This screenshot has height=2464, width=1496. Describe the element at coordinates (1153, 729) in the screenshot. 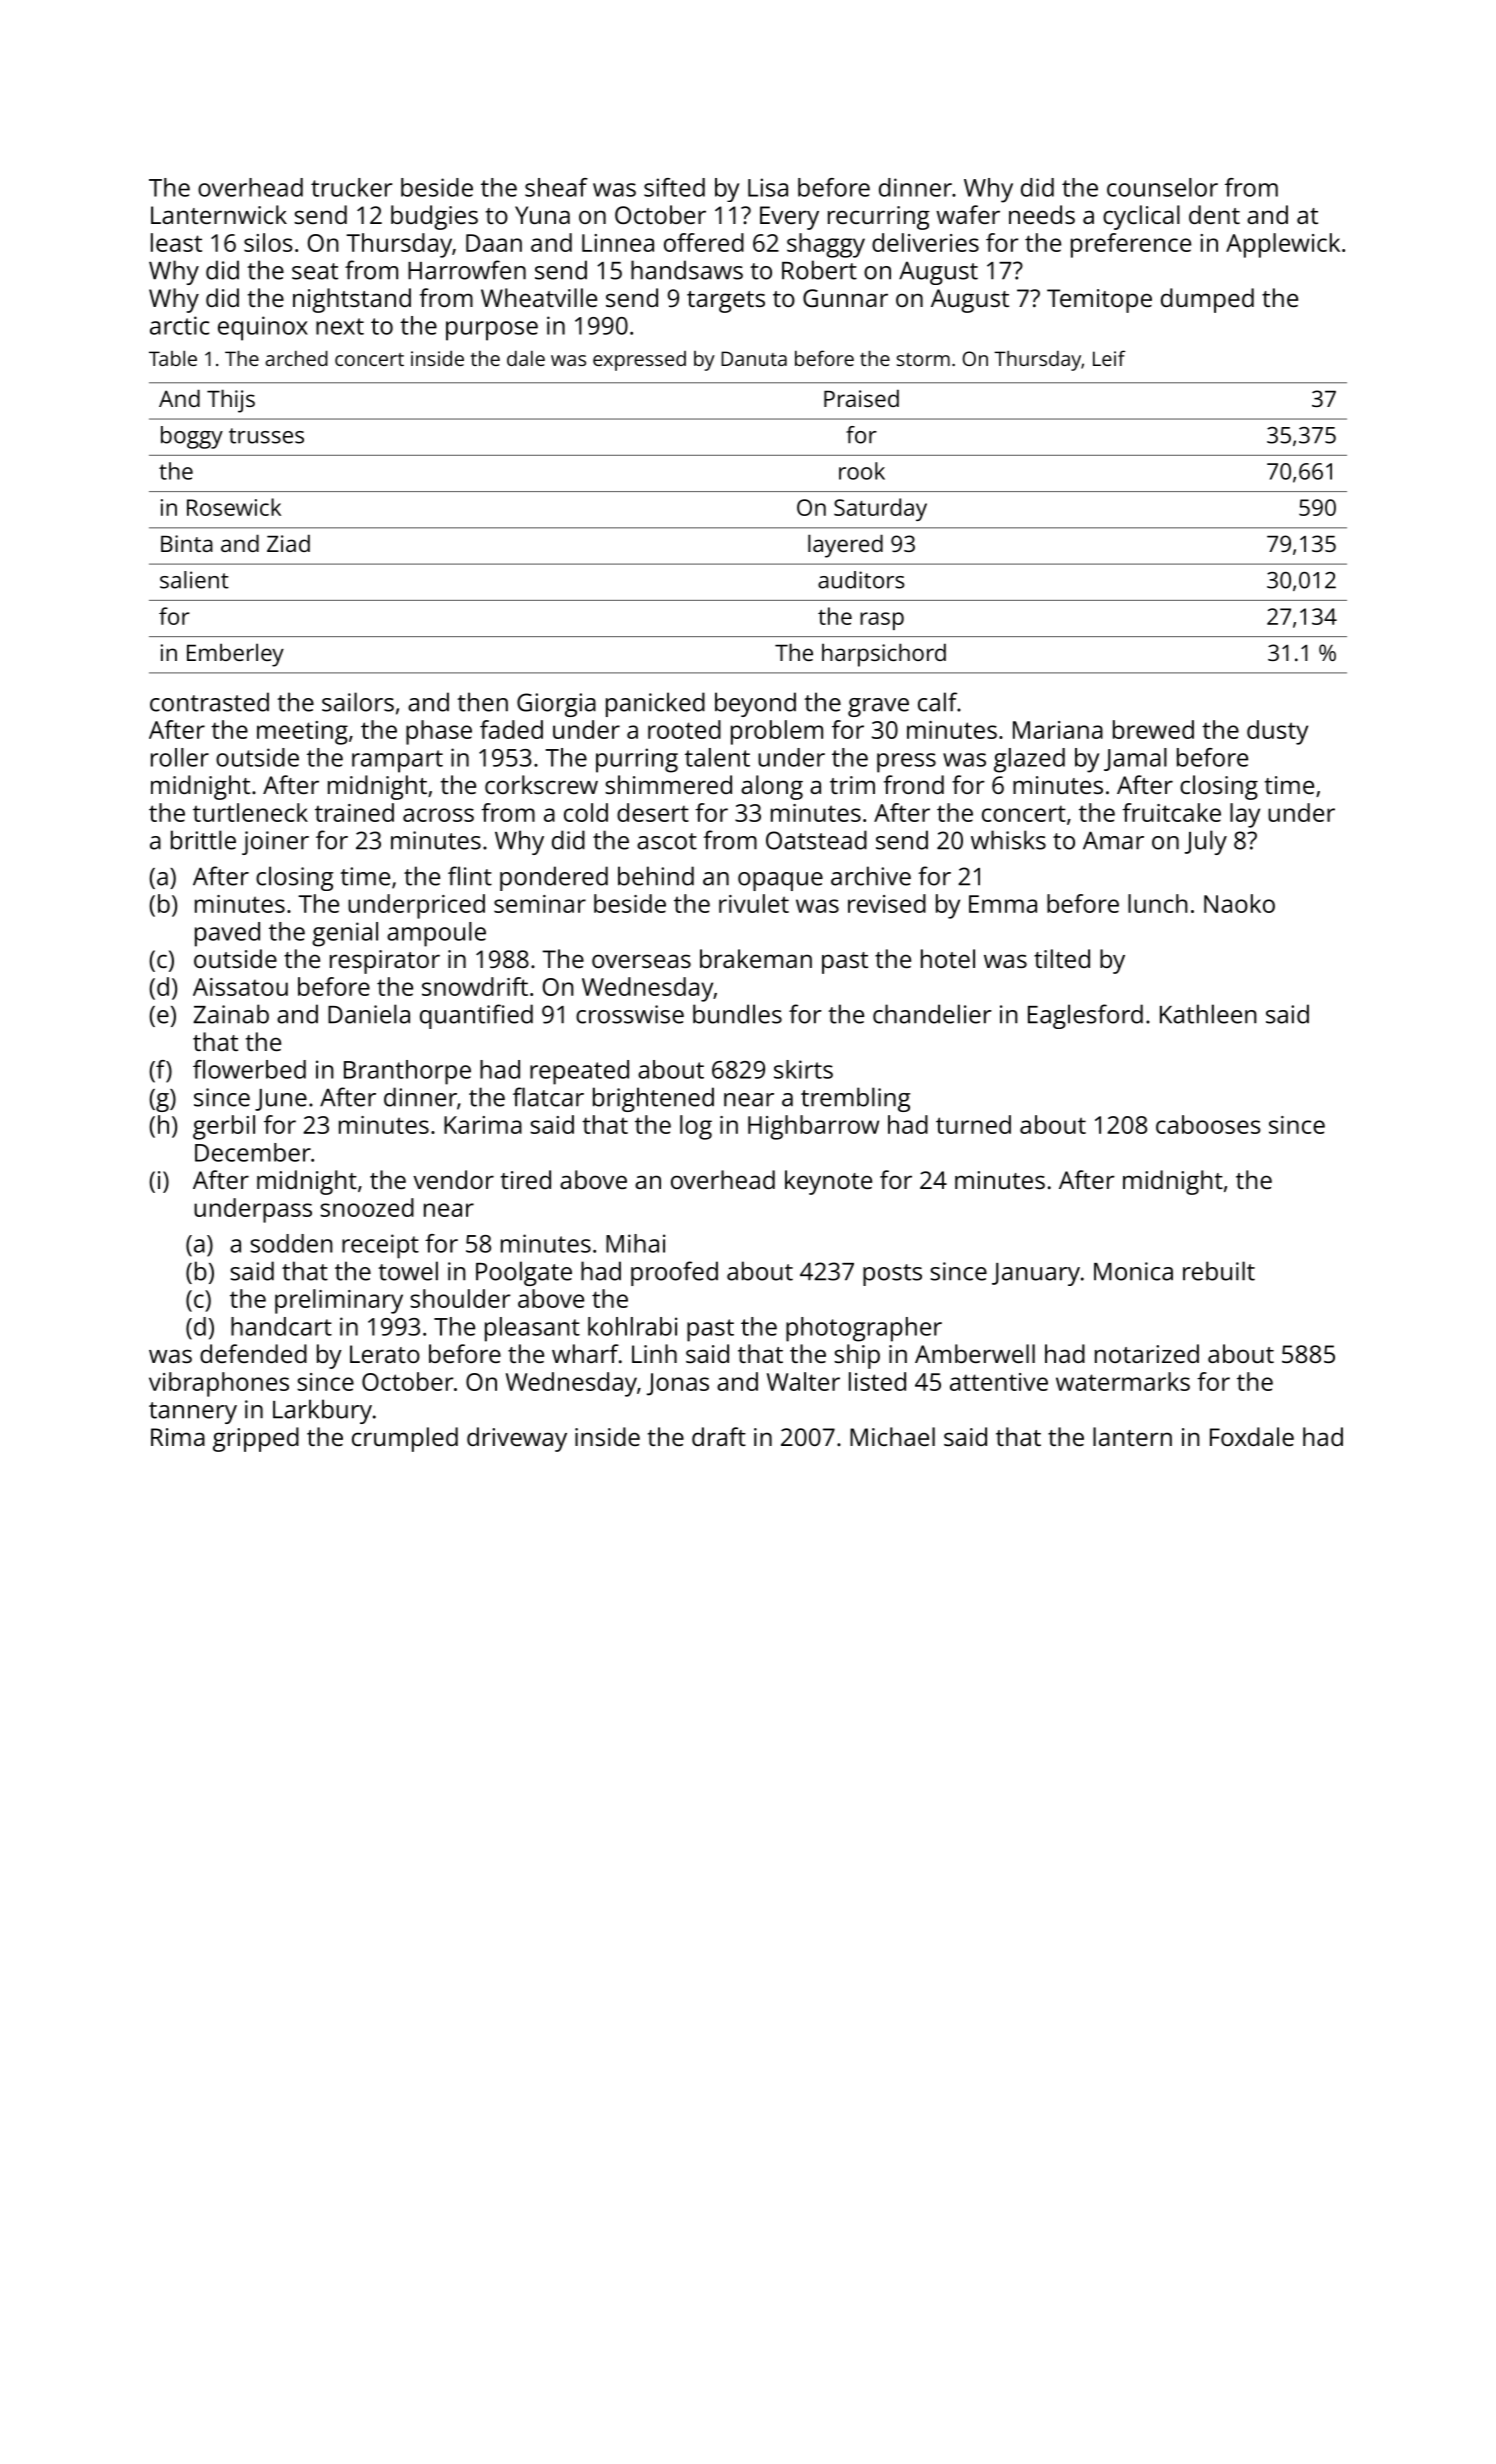

I see `brewed` at that location.
